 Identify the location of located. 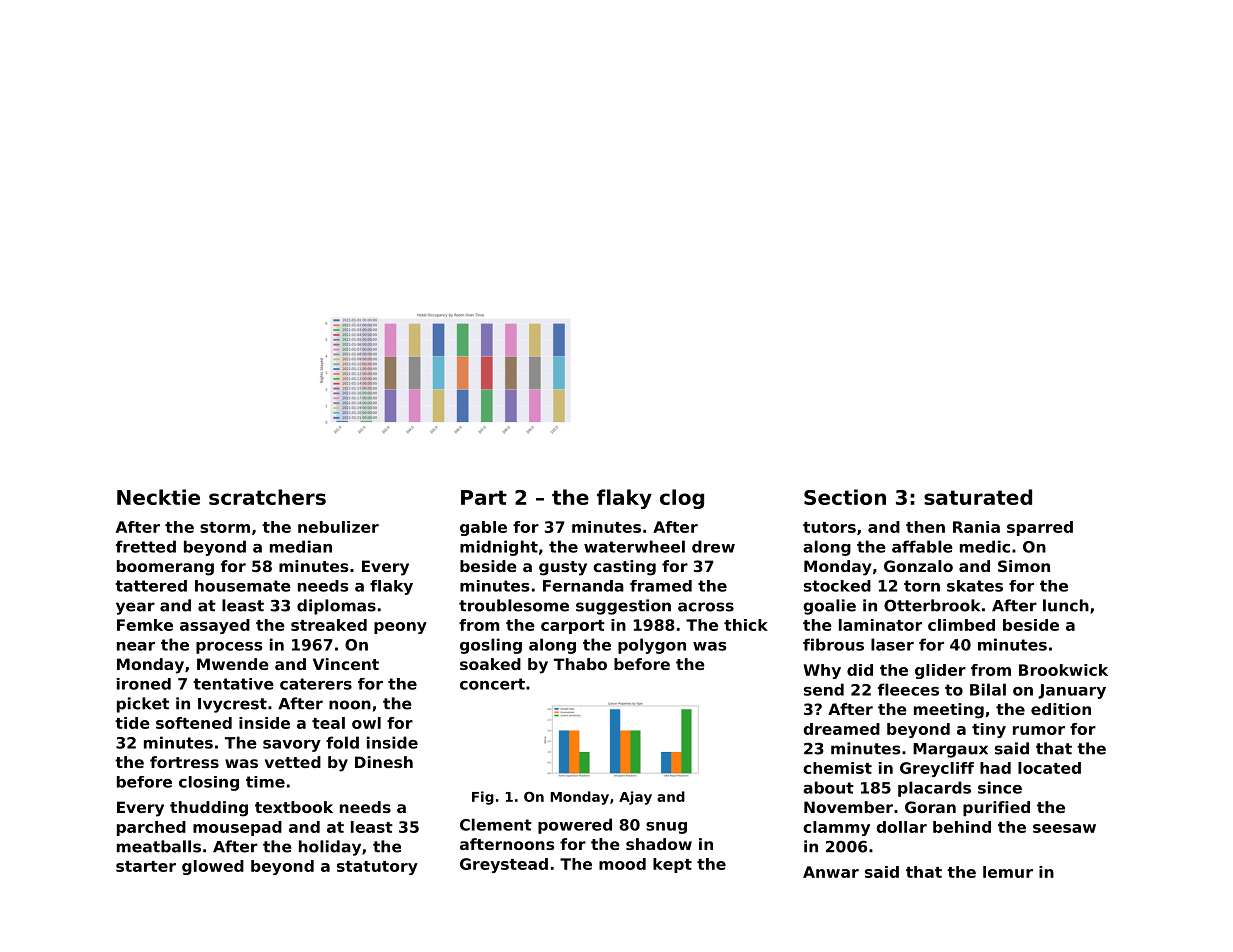
(1049, 768).
